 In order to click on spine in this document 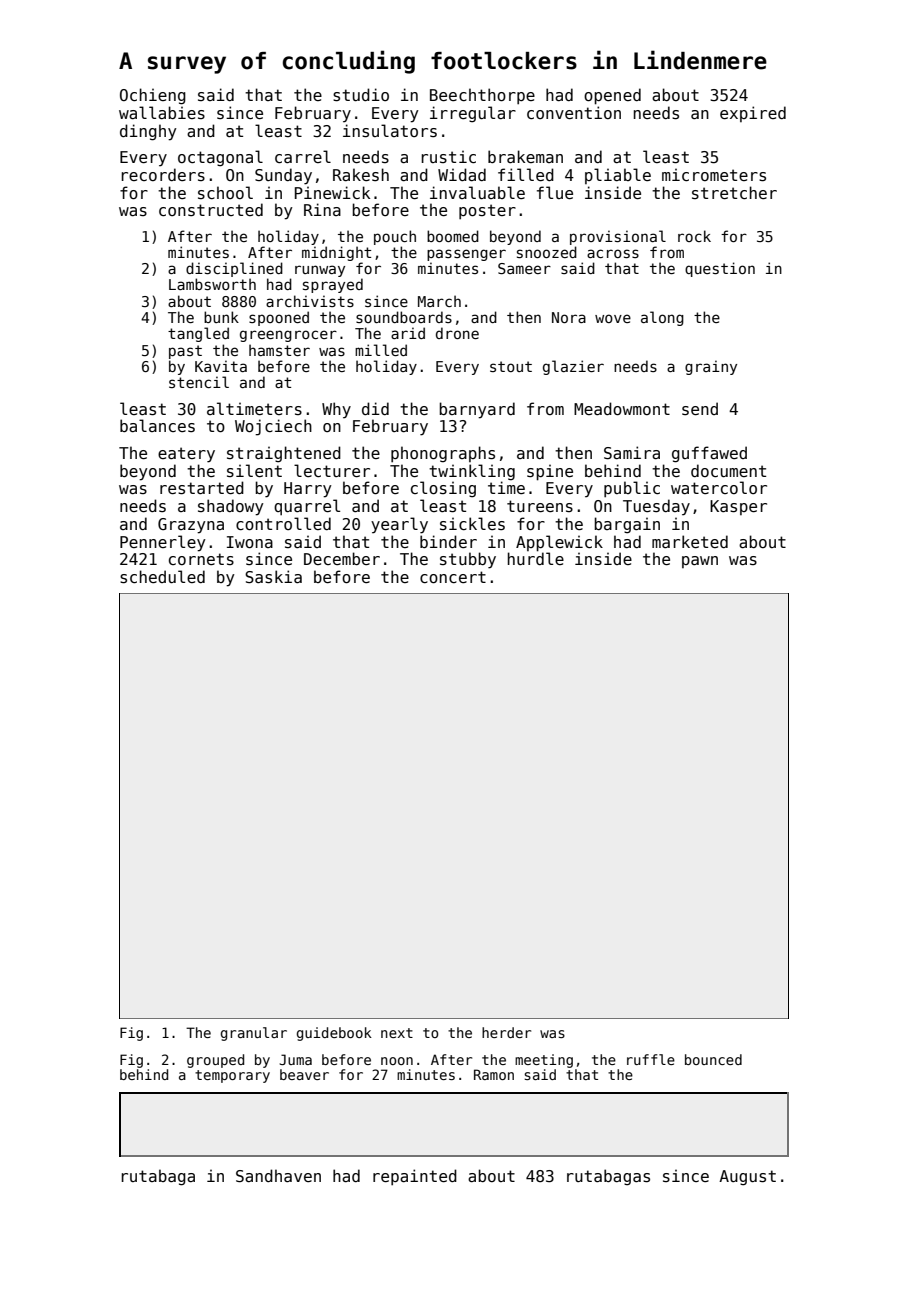, I will do `click(550, 472)`.
